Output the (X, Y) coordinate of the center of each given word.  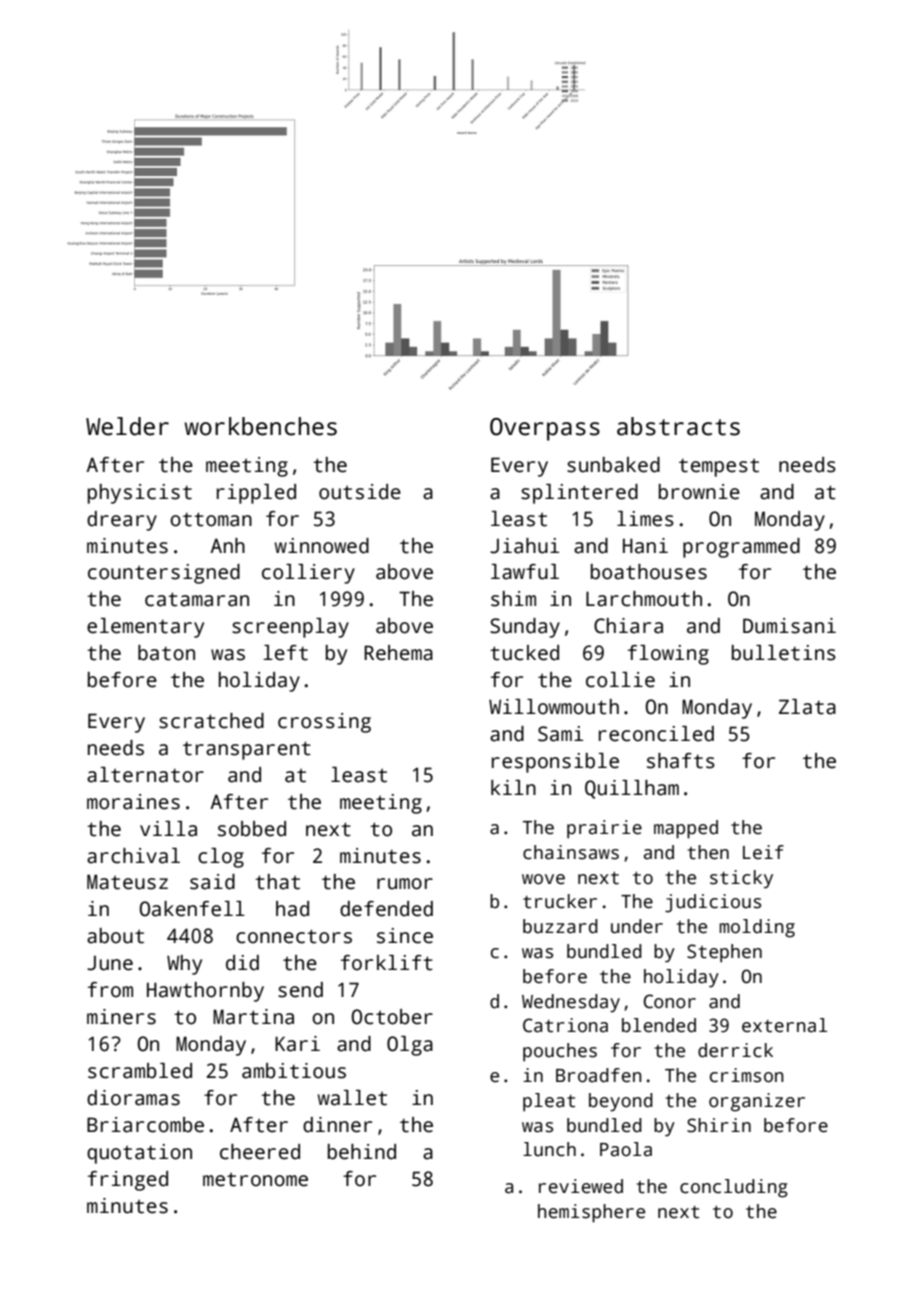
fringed (128, 1181)
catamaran (197, 599)
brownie (699, 492)
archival (133, 856)
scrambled (140, 1071)
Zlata (807, 707)
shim (513, 599)
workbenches (260, 426)
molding (757, 928)
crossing (324, 723)
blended (659, 1025)
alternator (145, 775)
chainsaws (571, 852)
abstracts (678, 426)
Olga (410, 1046)
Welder (127, 426)
